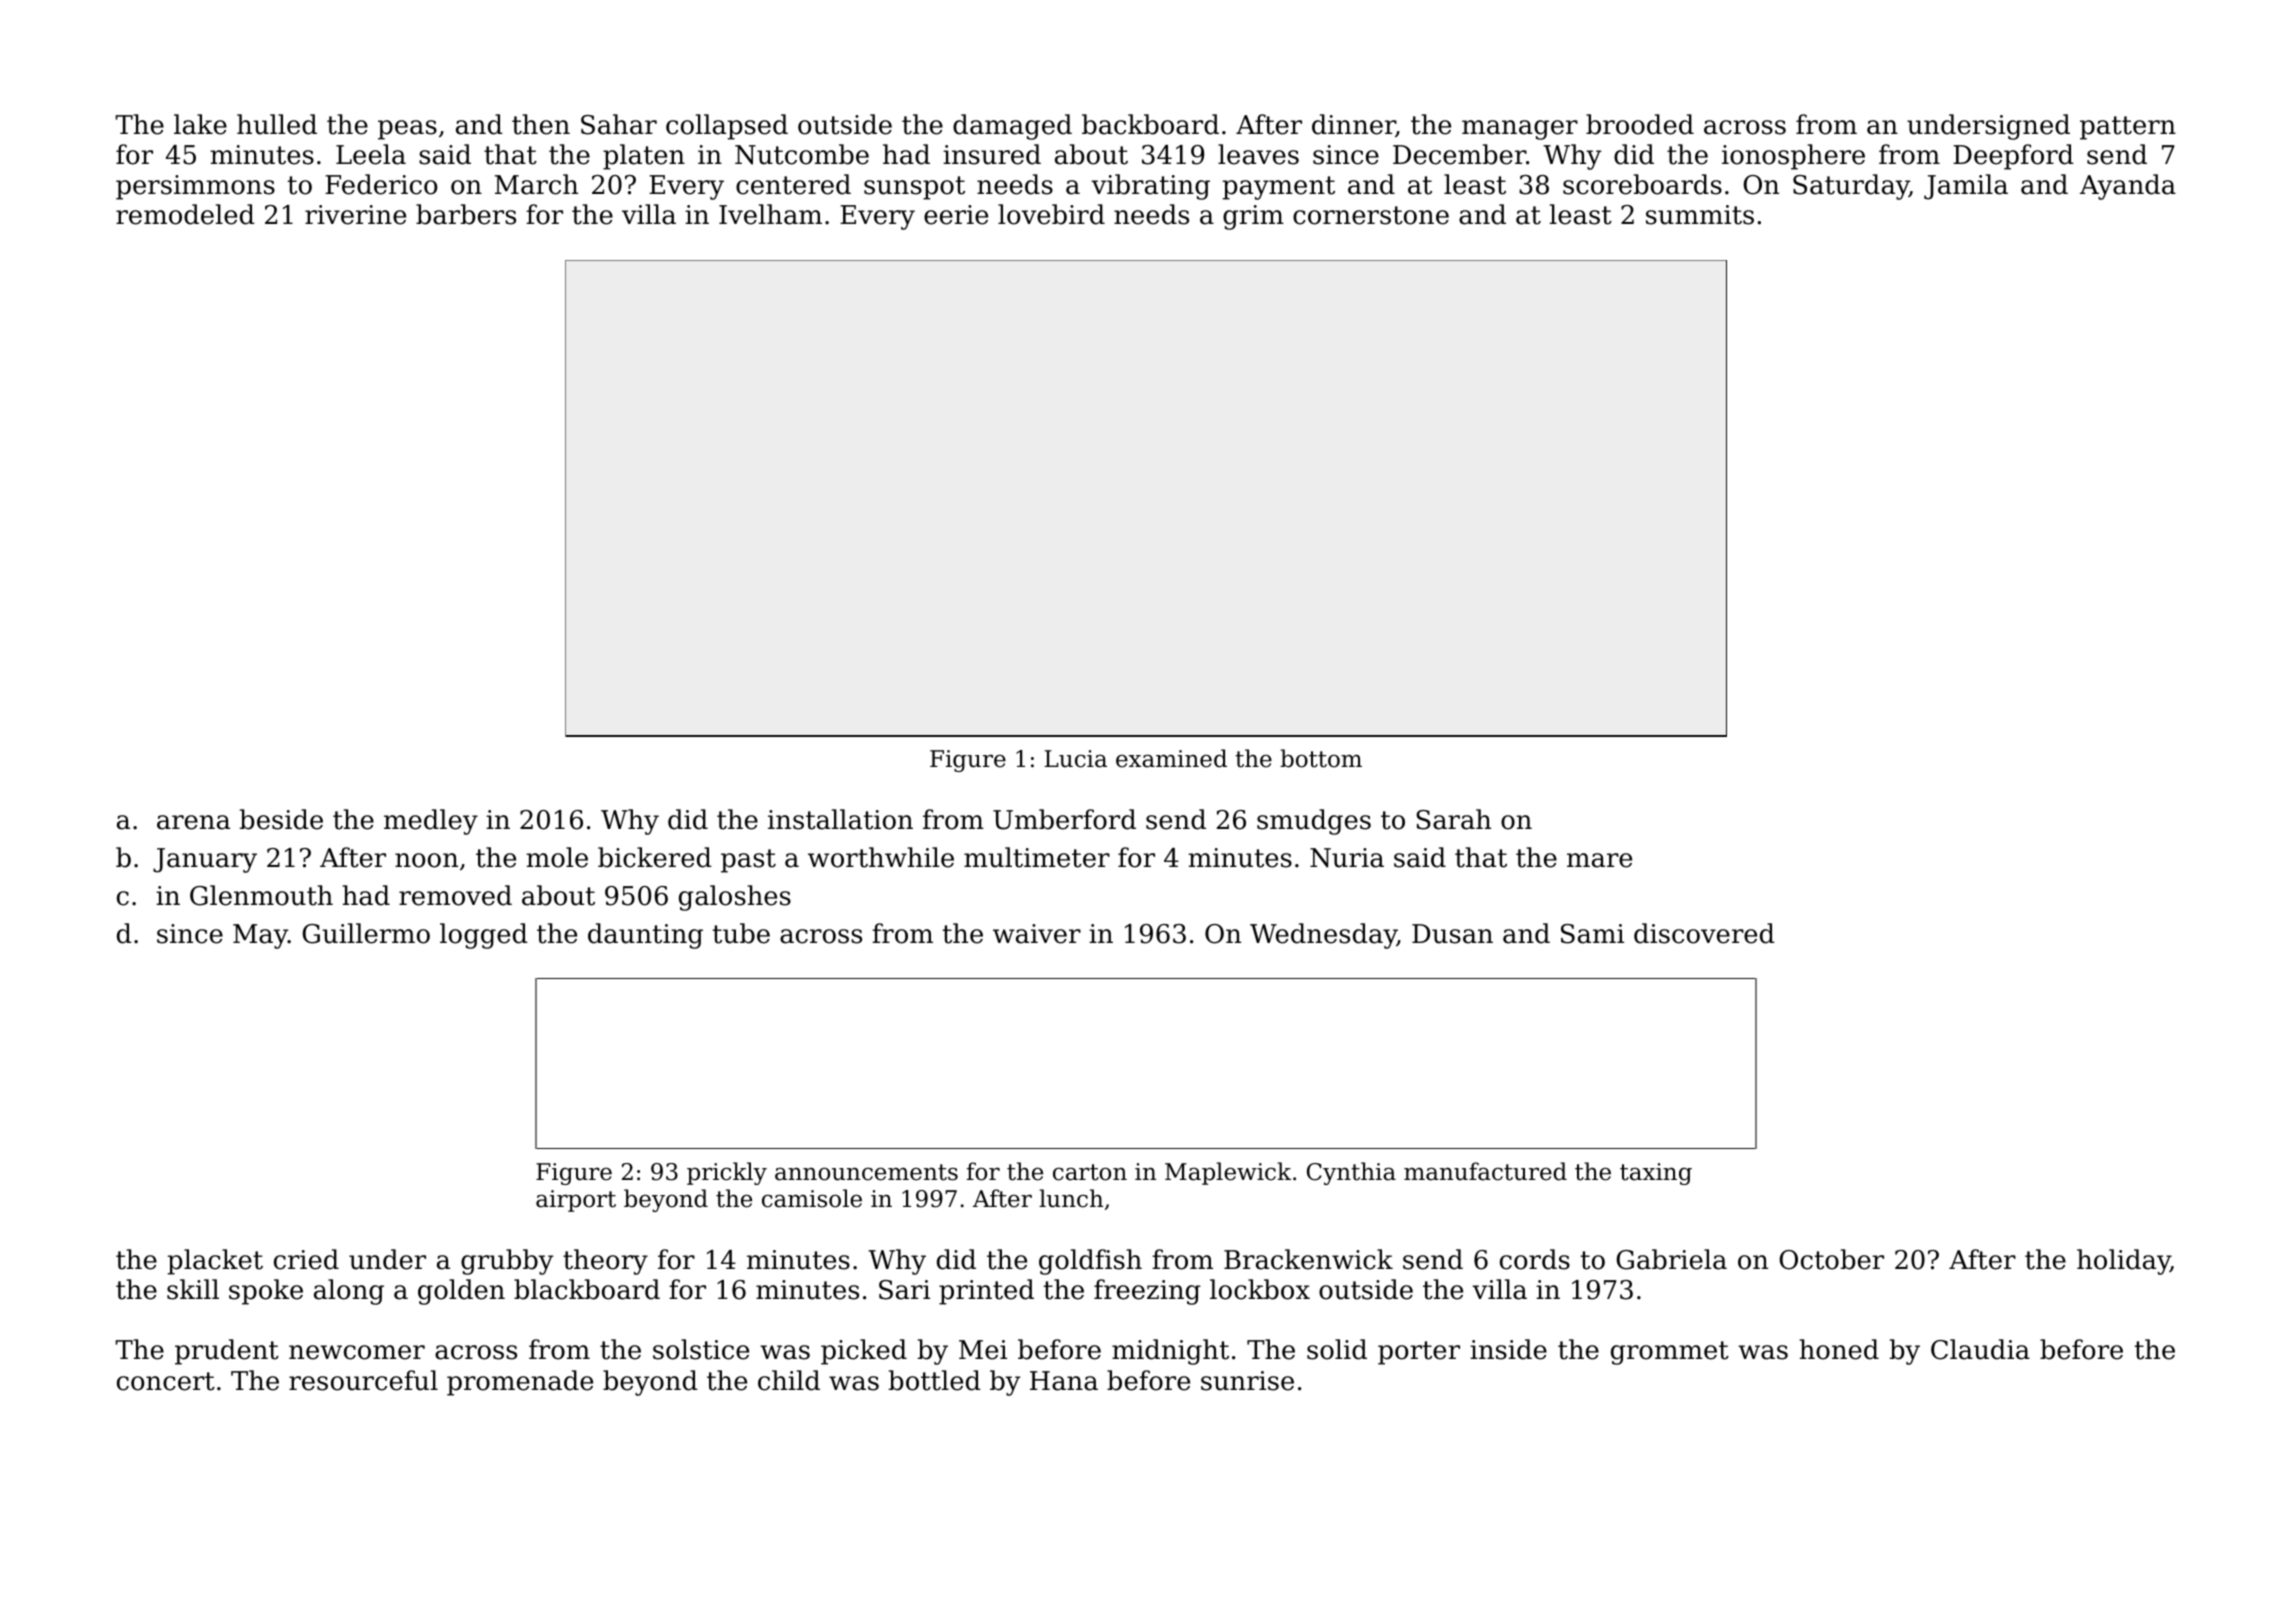 The image size is (2292, 1620). I want to click on Sarah, so click(1453, 819).
